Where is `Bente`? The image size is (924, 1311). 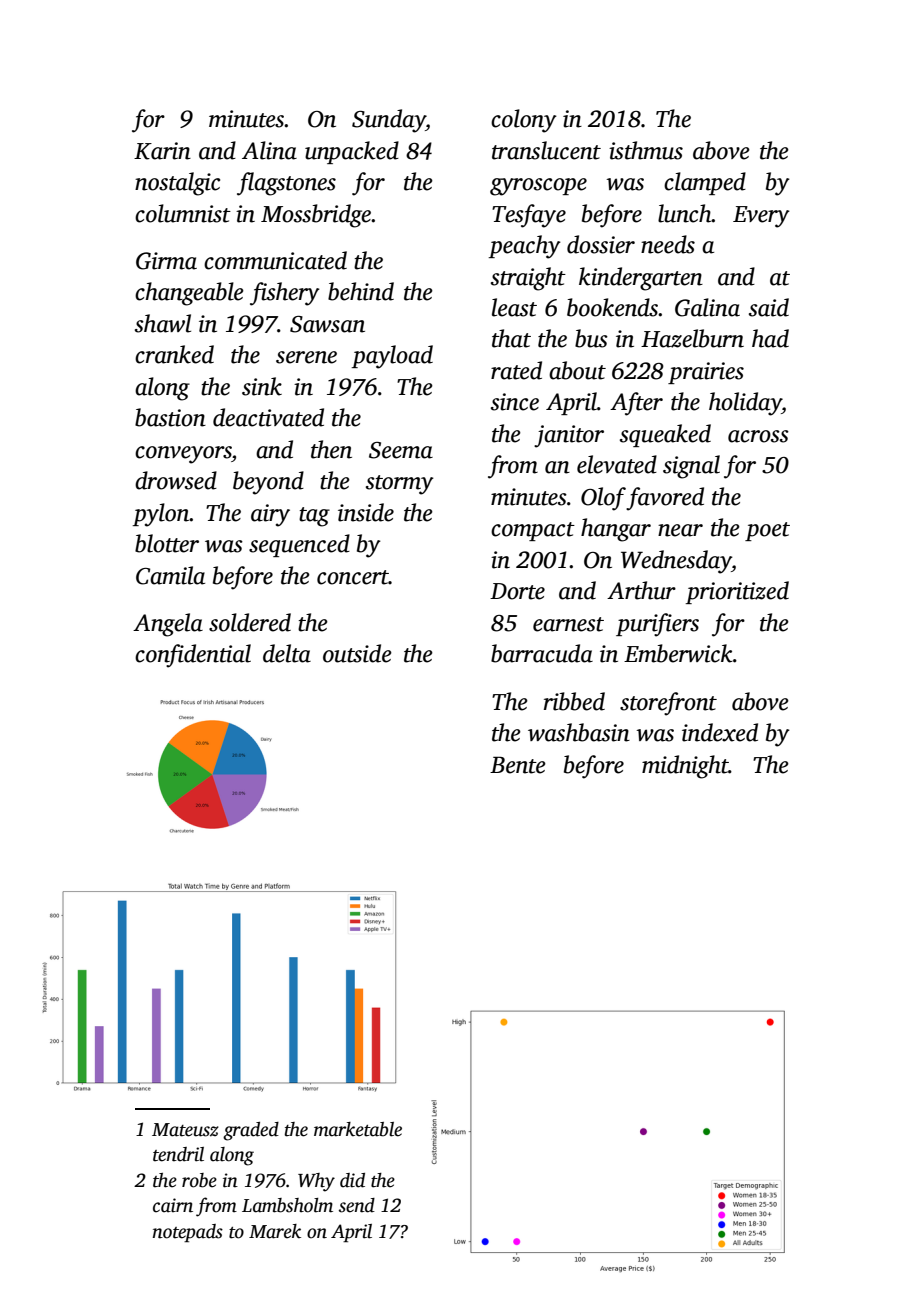
Bente is located at coordinates (518, 765).
